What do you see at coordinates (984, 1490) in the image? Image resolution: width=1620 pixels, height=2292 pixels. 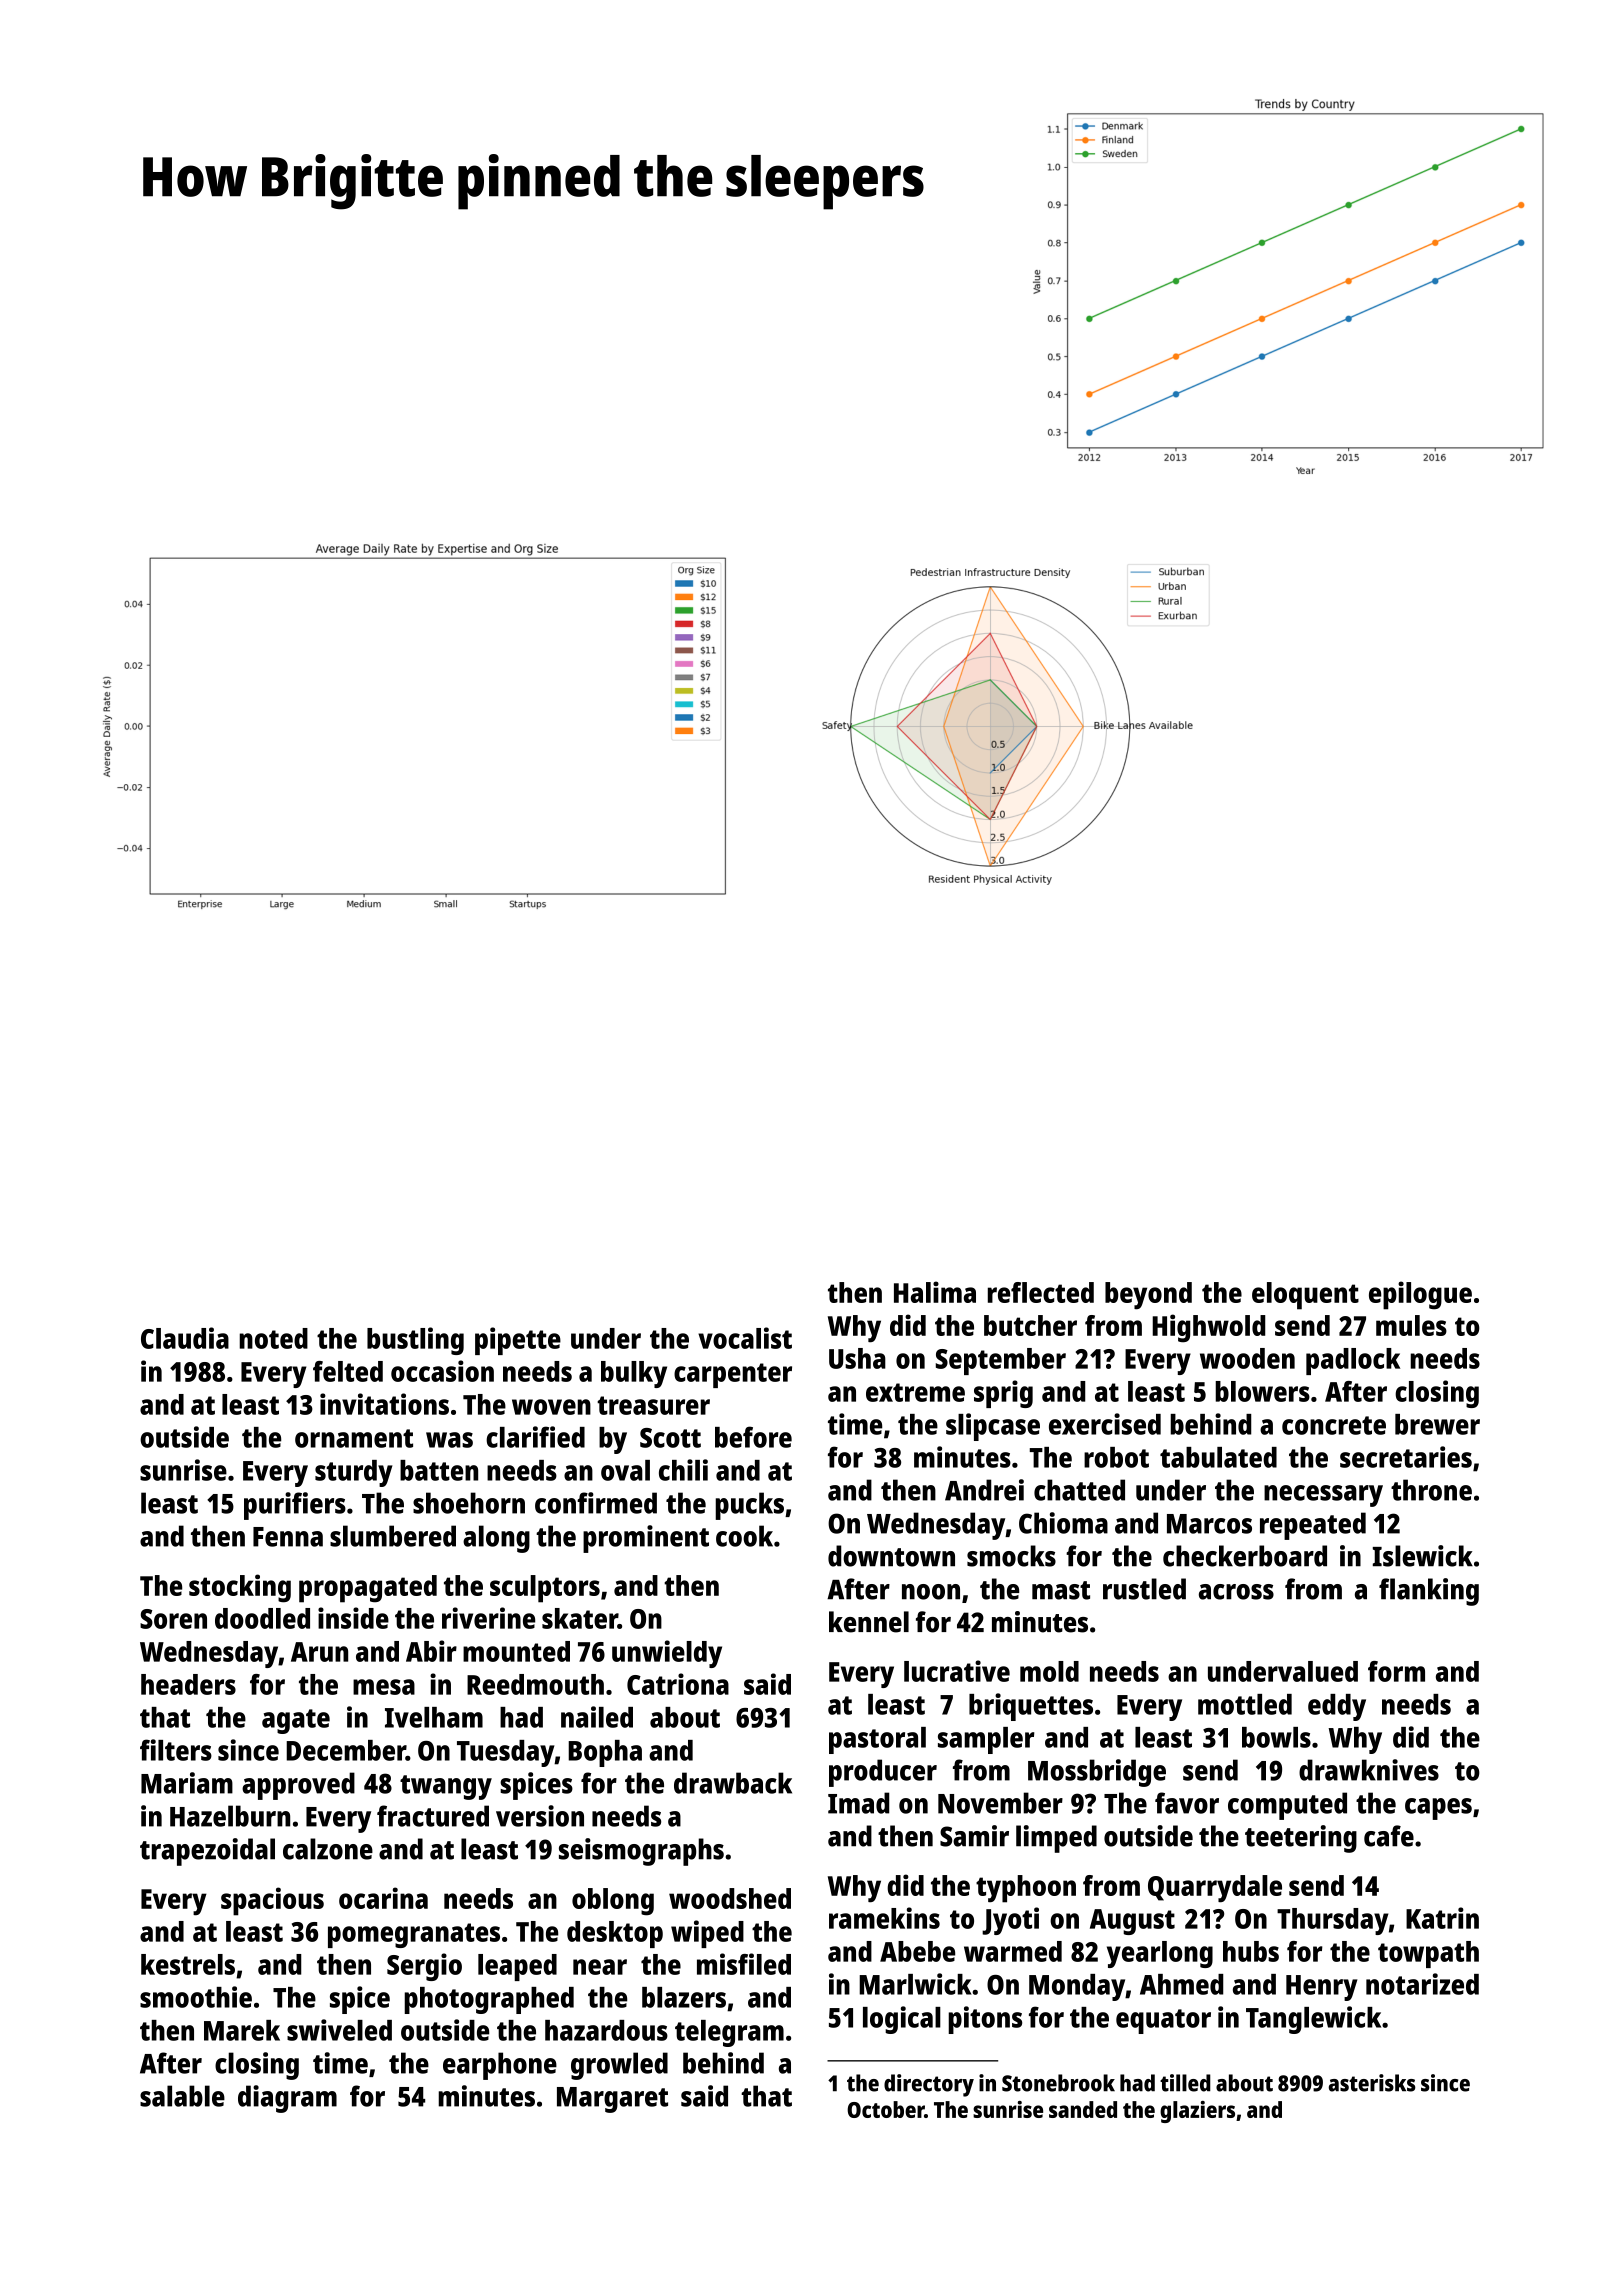 I see `Andrei` at bounding box center [984, 1490].
